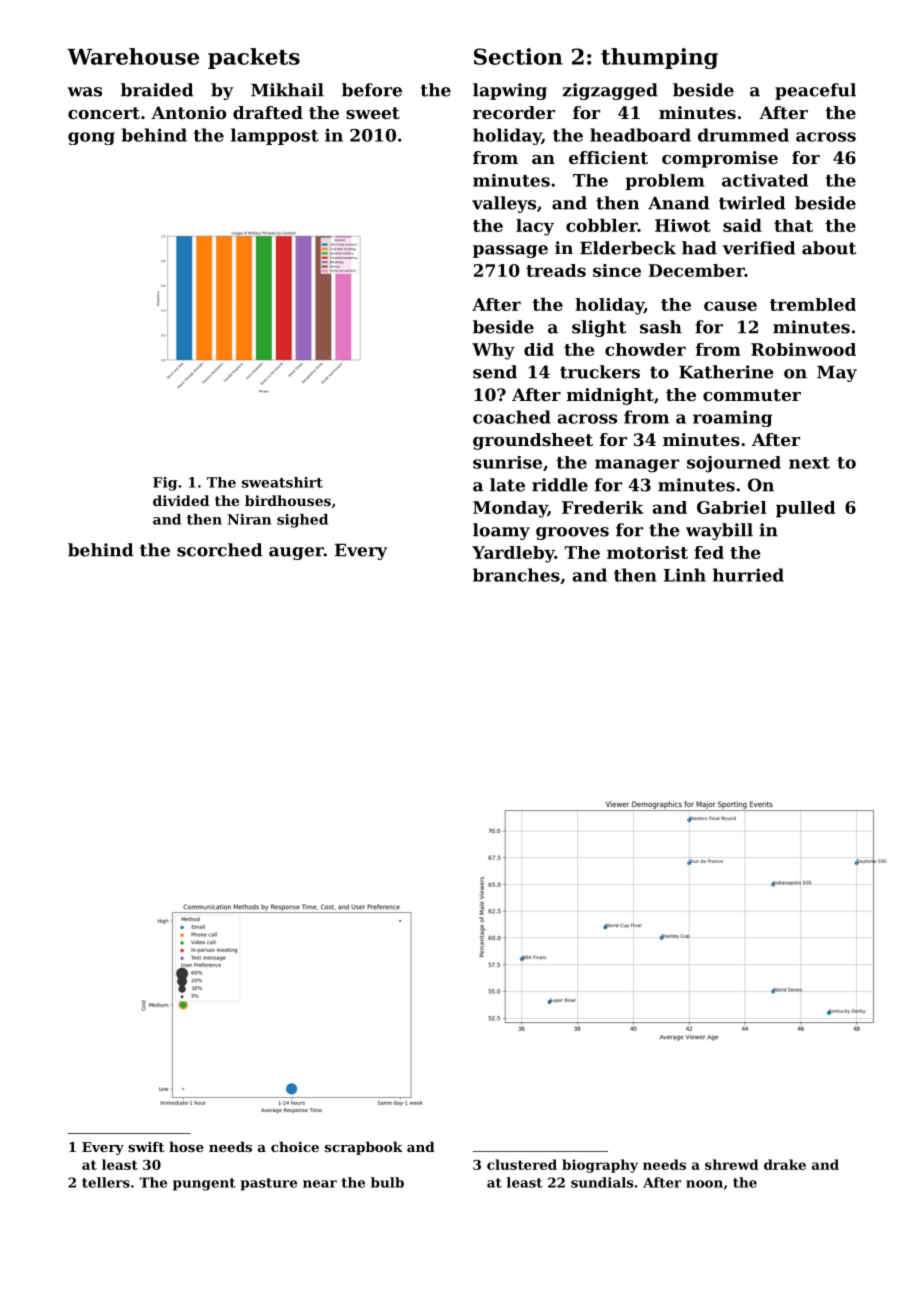  I want to click on drummed, so click(743, 135).
